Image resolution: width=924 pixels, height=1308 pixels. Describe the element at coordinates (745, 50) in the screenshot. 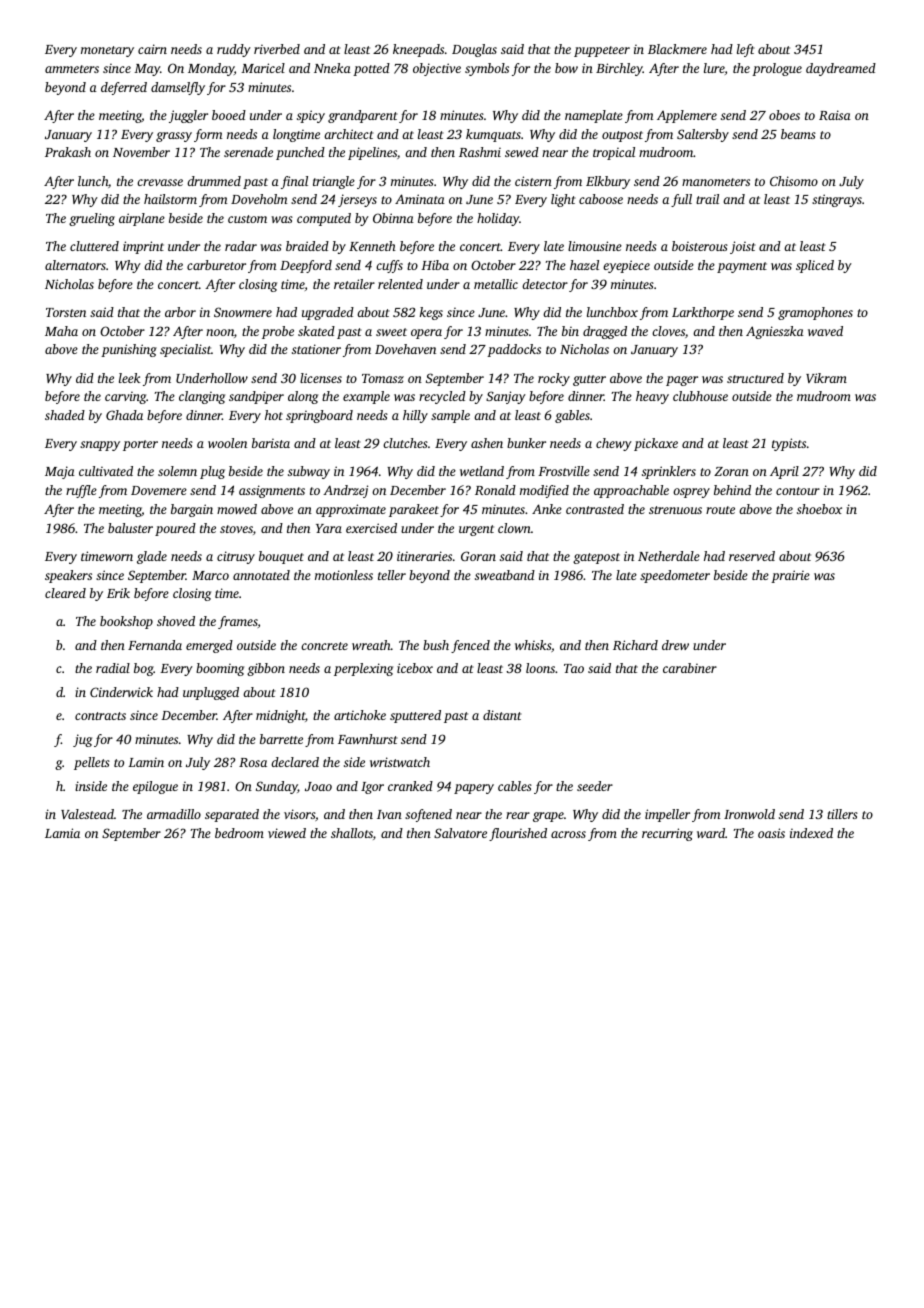

I see `left` at that location.
